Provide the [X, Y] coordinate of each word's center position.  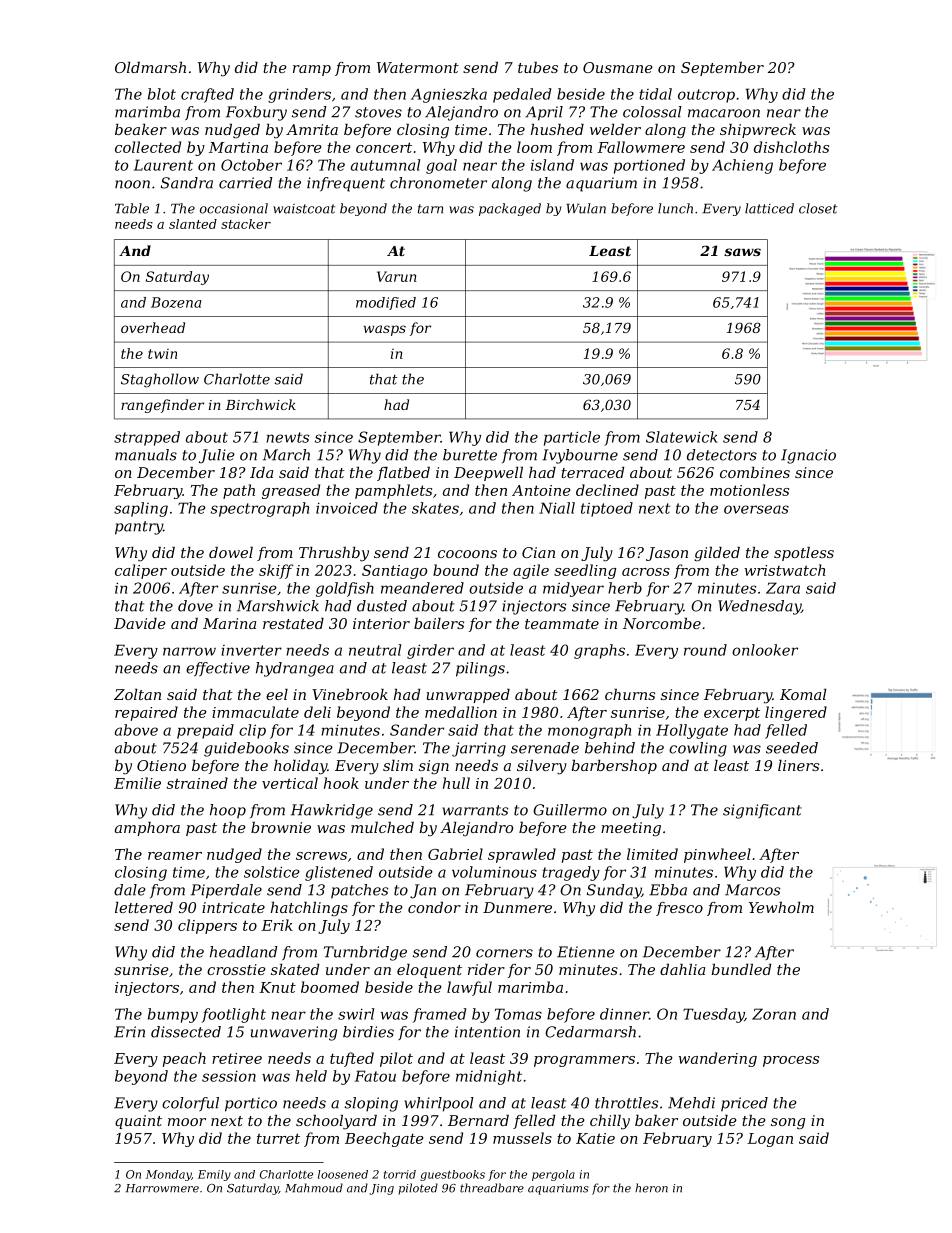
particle [572, 438]
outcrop [706, 96]
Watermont [418, 67]
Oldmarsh [150, 67]
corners [504, 953]
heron [651, 1188]
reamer [175, 856]
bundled [741, 969]
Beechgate [384, 1139]
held [311, 1076]
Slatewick [682, 437]
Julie [217, 456]
